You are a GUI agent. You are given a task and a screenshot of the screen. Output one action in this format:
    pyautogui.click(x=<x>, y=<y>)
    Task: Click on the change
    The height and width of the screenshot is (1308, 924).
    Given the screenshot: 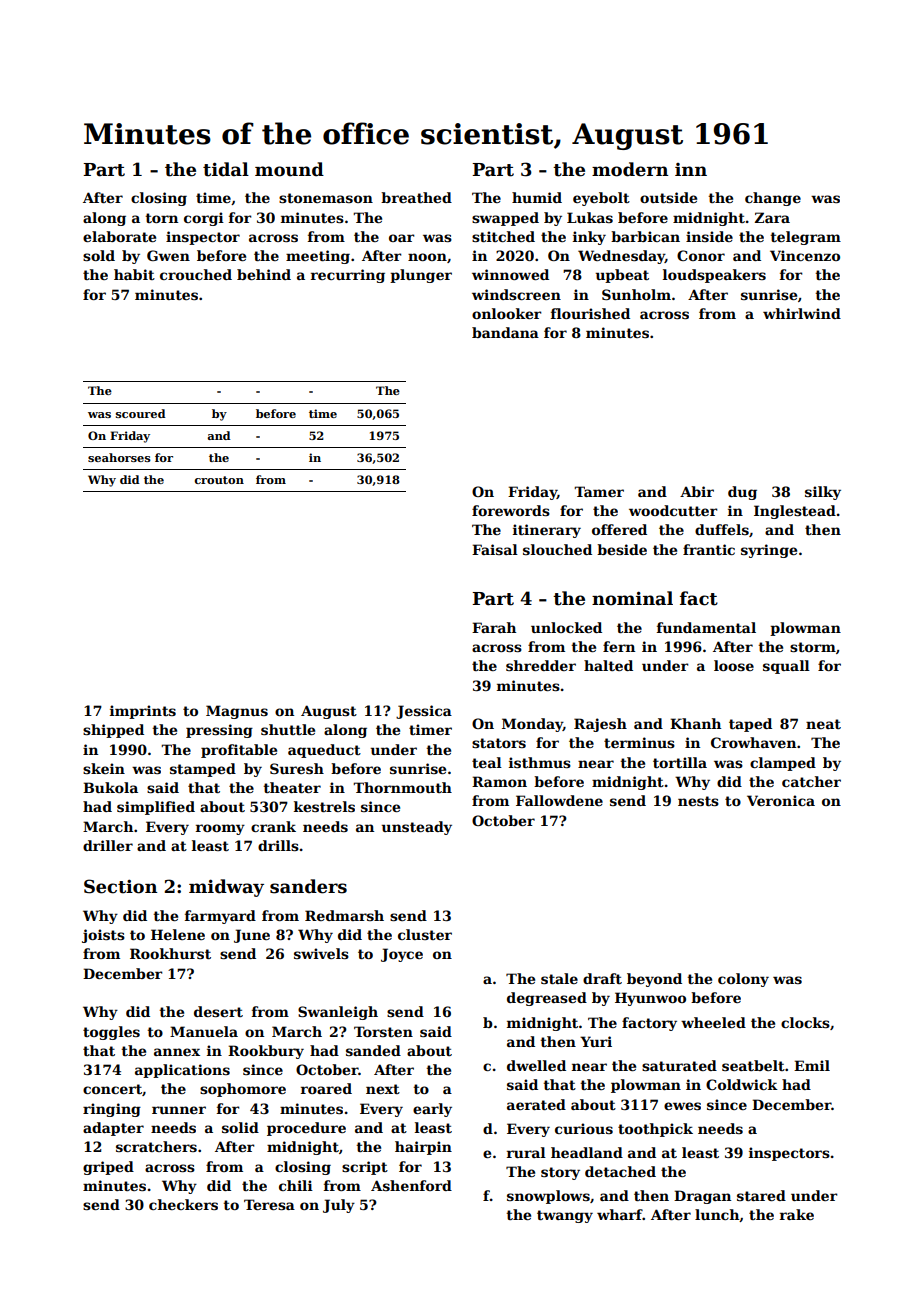 What is the action you would take?
    pyautogui.click(x=773, y=199)
